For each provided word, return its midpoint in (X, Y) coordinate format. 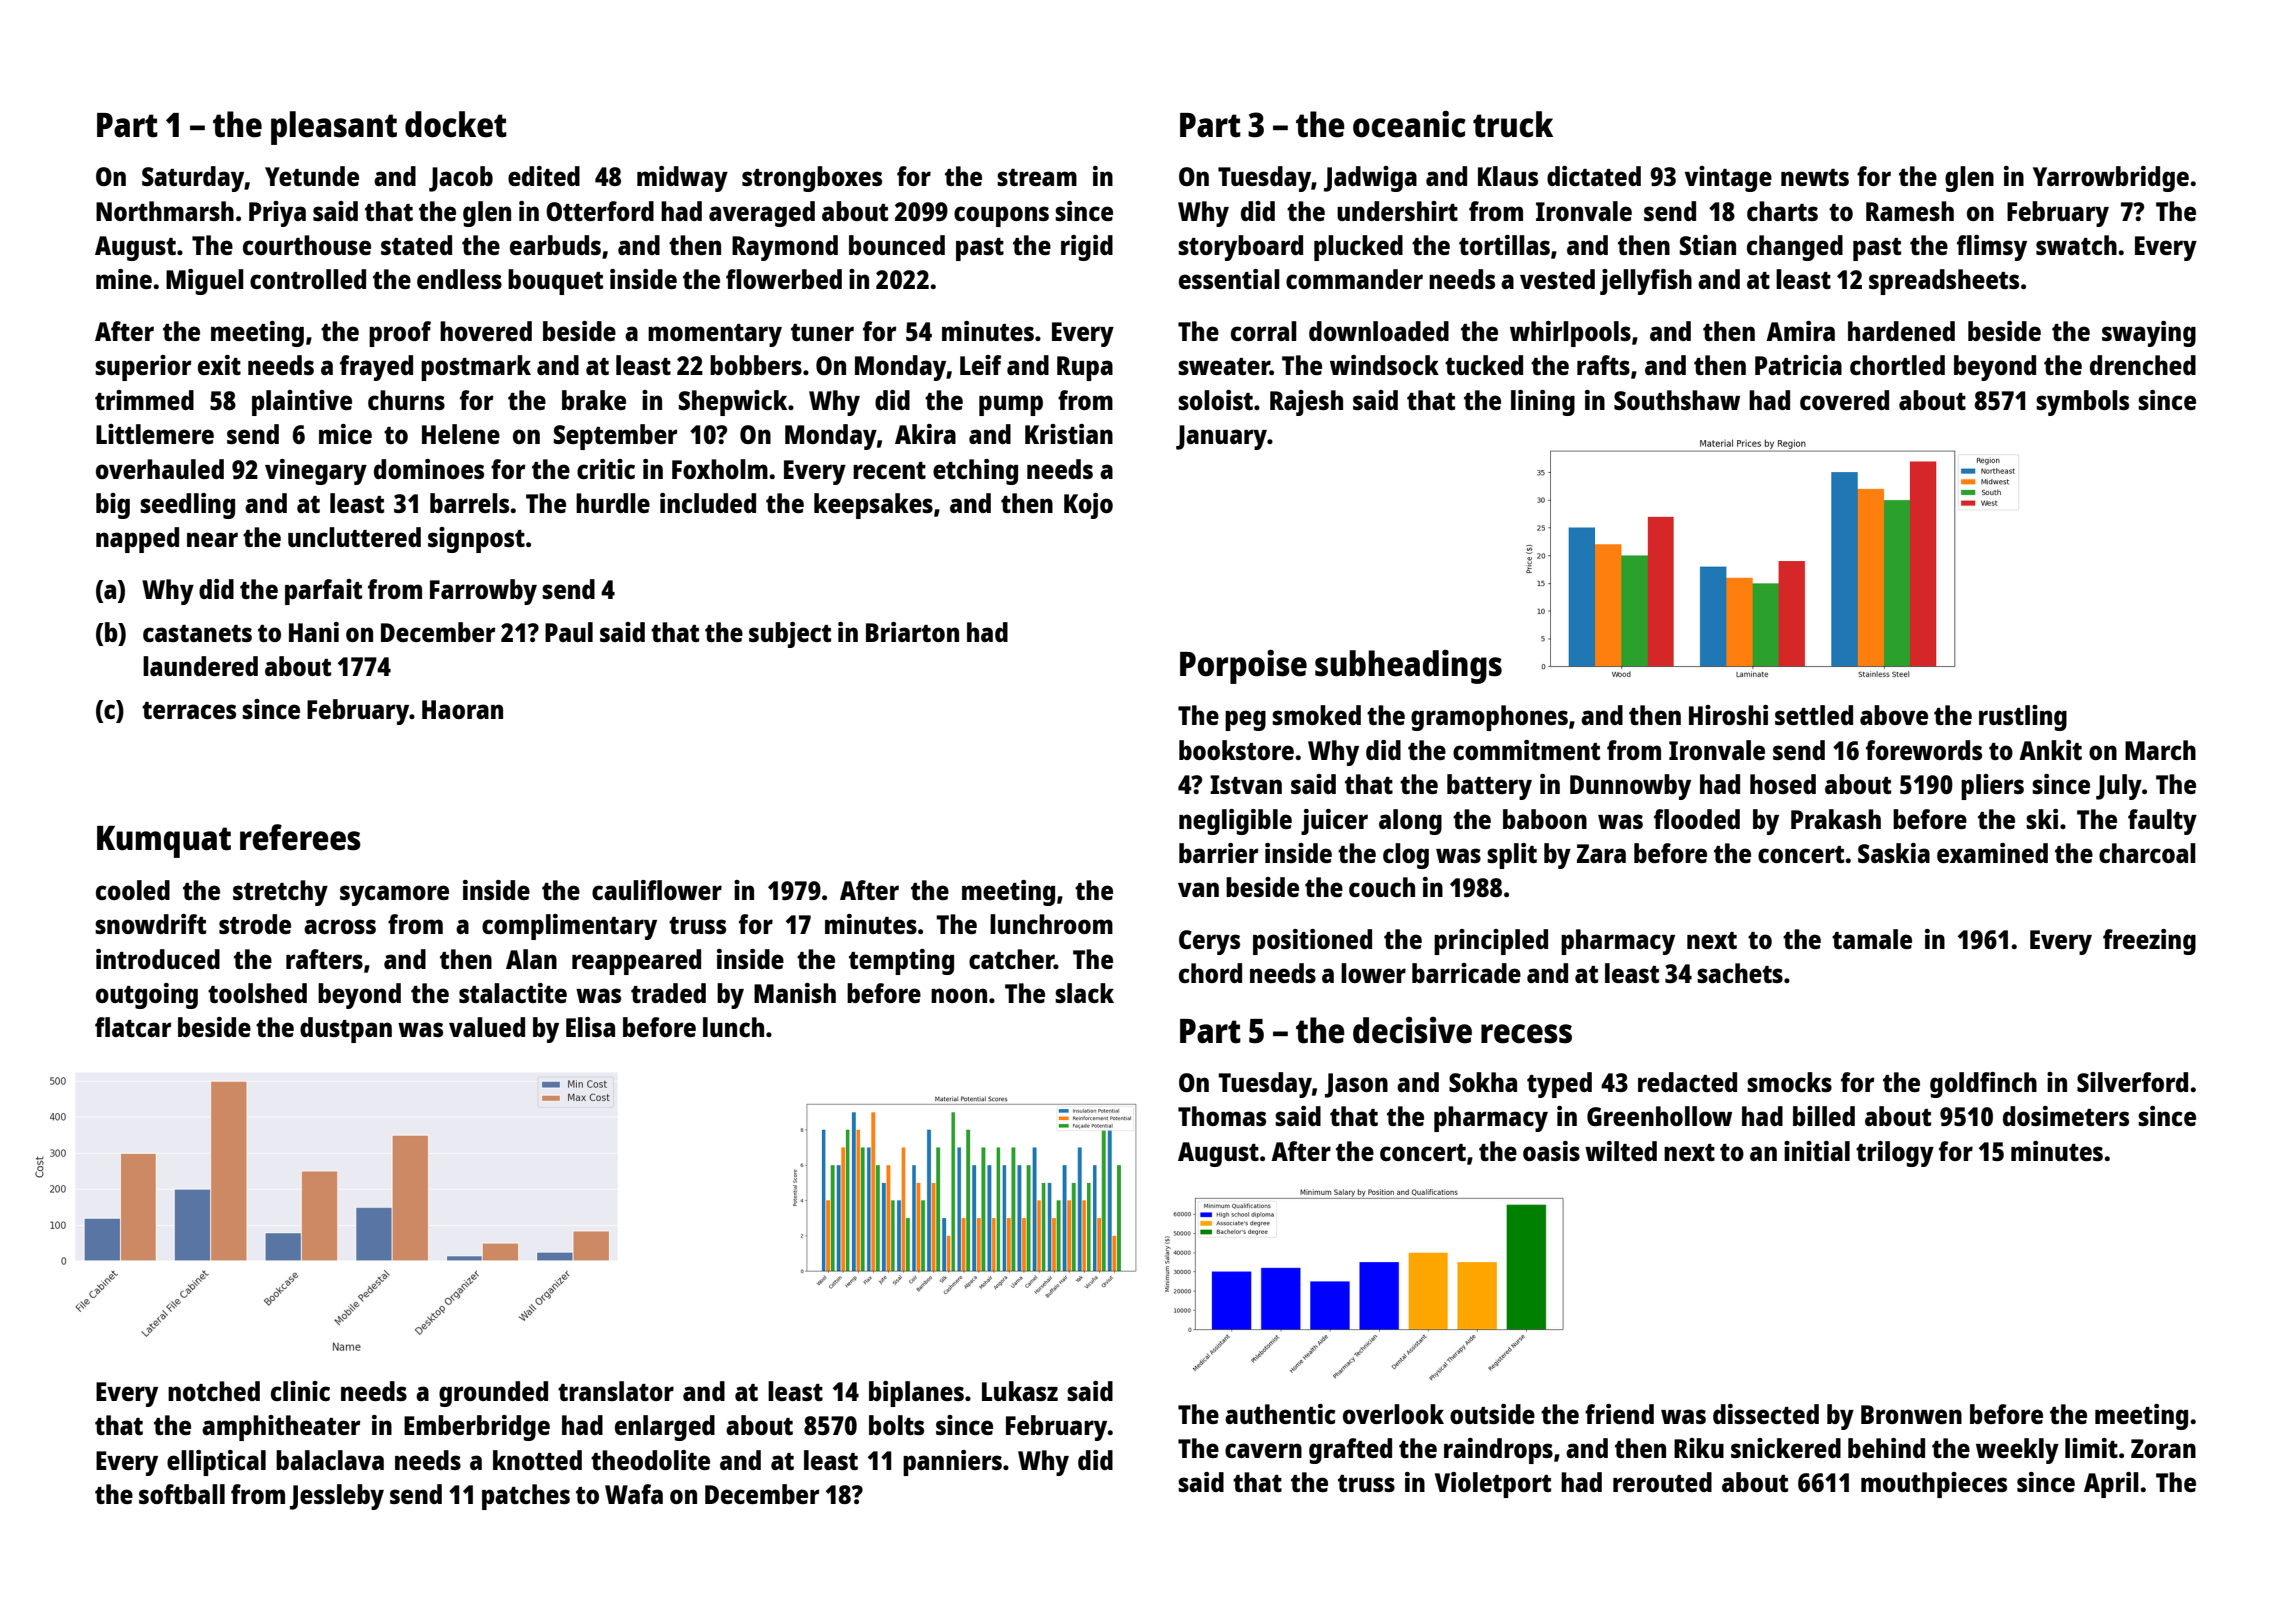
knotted (537, 1460)
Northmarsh (165, 211)
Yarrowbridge (2111, 179)
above (1894, 715)
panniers (952, 1463)
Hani (314, 632)
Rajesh (1306, 403)
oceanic (1409, 124)
